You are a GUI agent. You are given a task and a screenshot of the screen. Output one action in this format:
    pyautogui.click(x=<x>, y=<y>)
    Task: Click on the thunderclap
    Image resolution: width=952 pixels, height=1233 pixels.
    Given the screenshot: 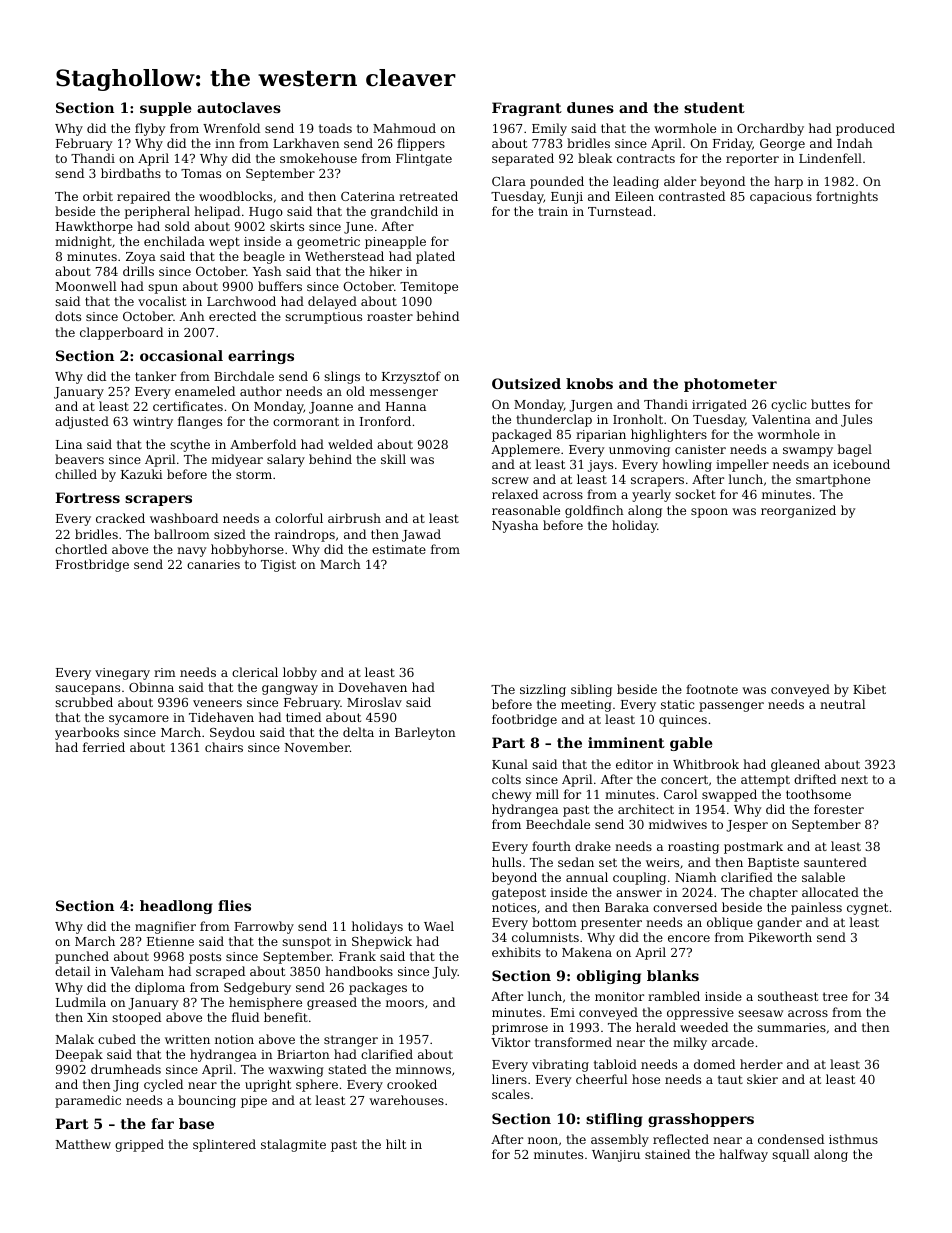 What is the action you would take?
    pyautogui.click(x=554, y=420)
